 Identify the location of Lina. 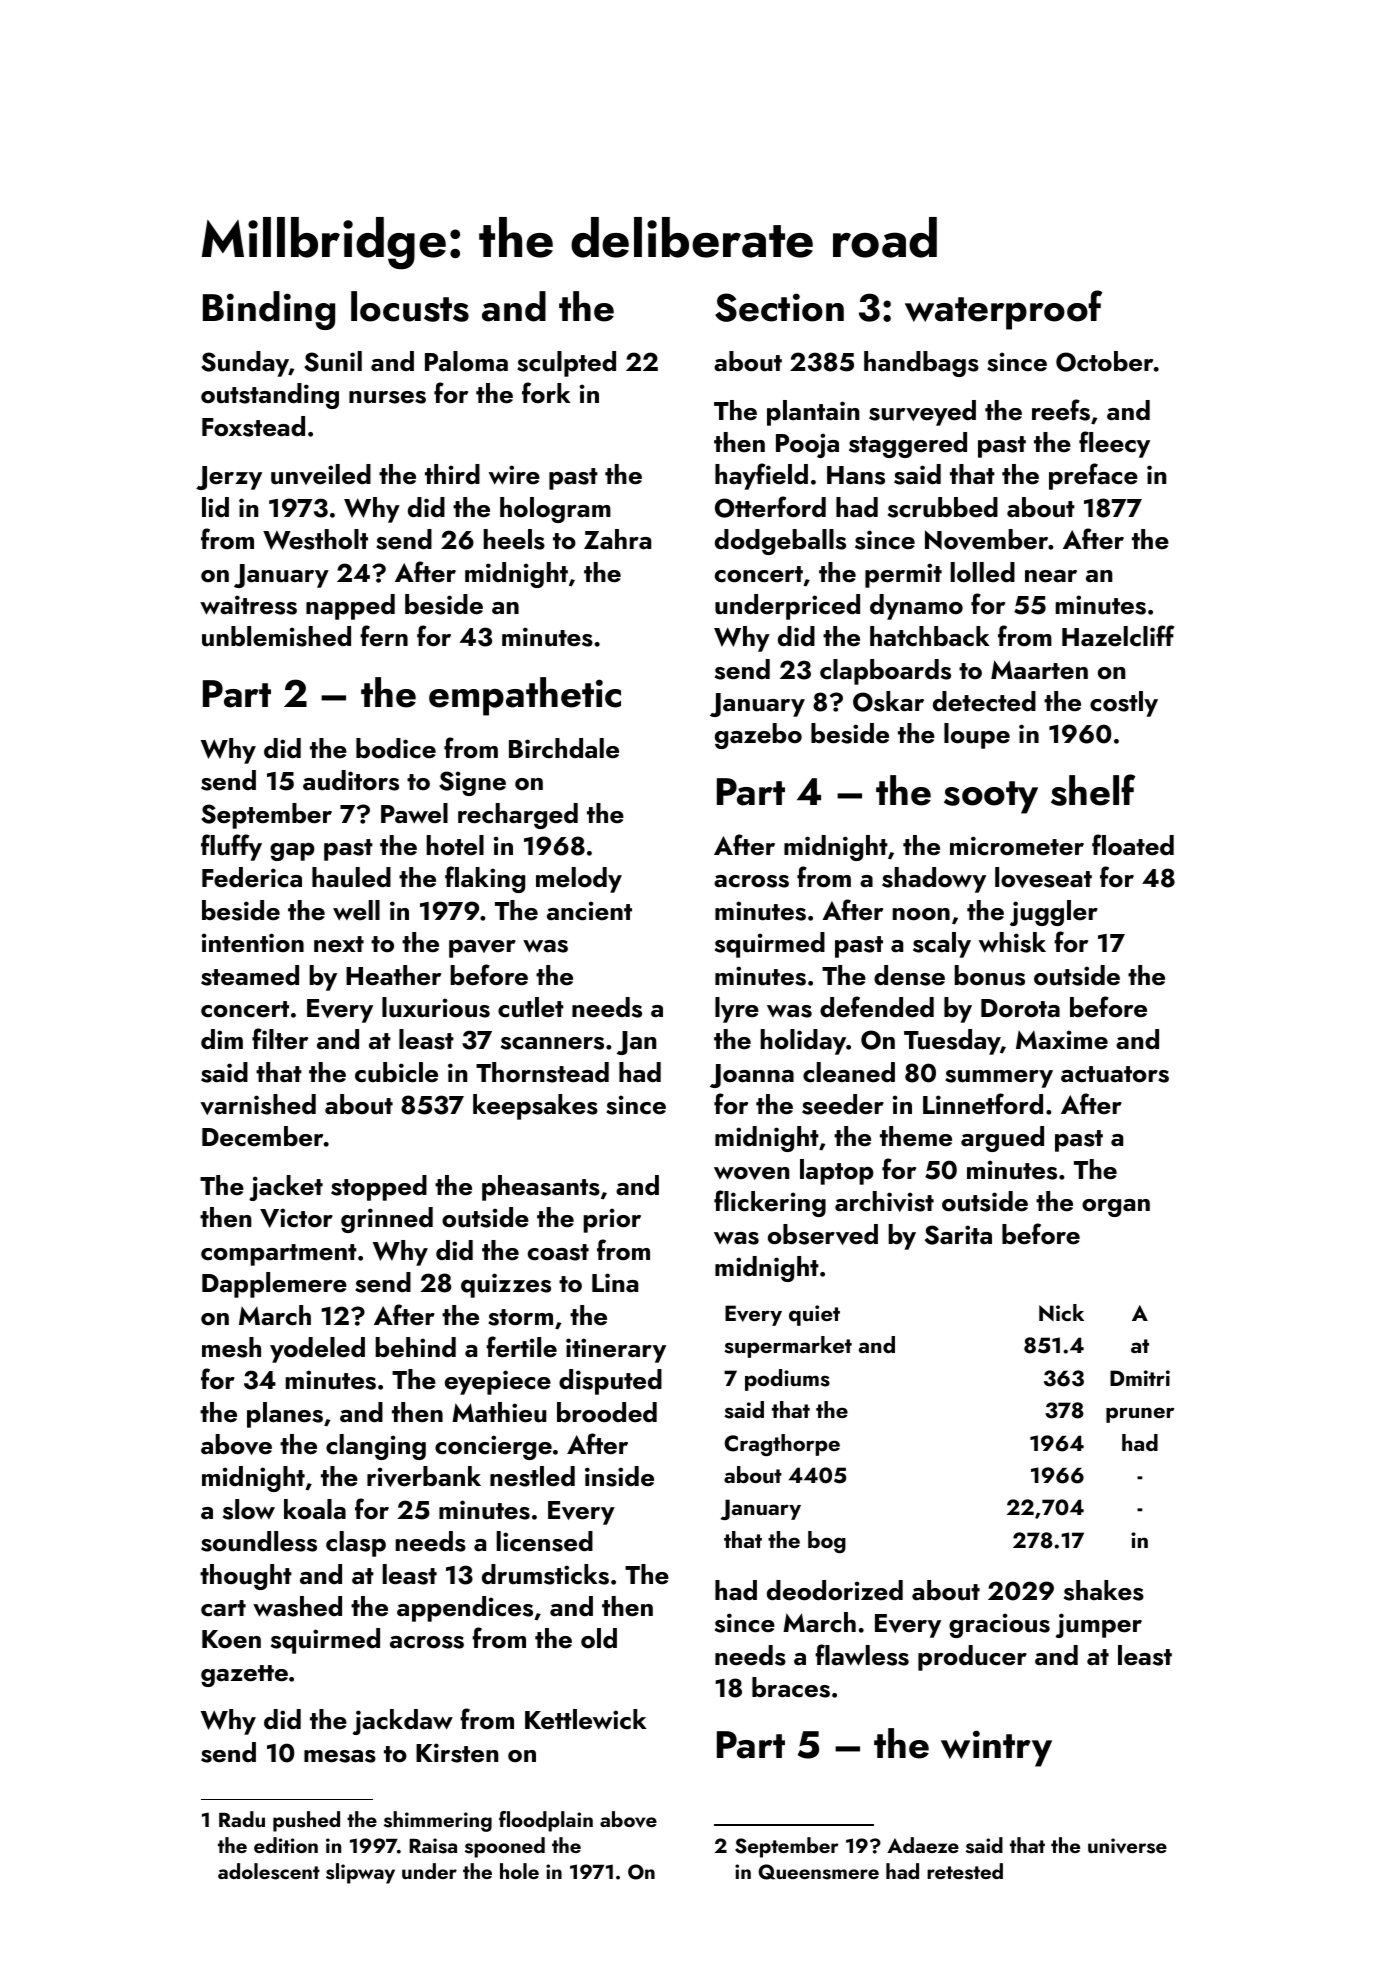
(615, 1283).
